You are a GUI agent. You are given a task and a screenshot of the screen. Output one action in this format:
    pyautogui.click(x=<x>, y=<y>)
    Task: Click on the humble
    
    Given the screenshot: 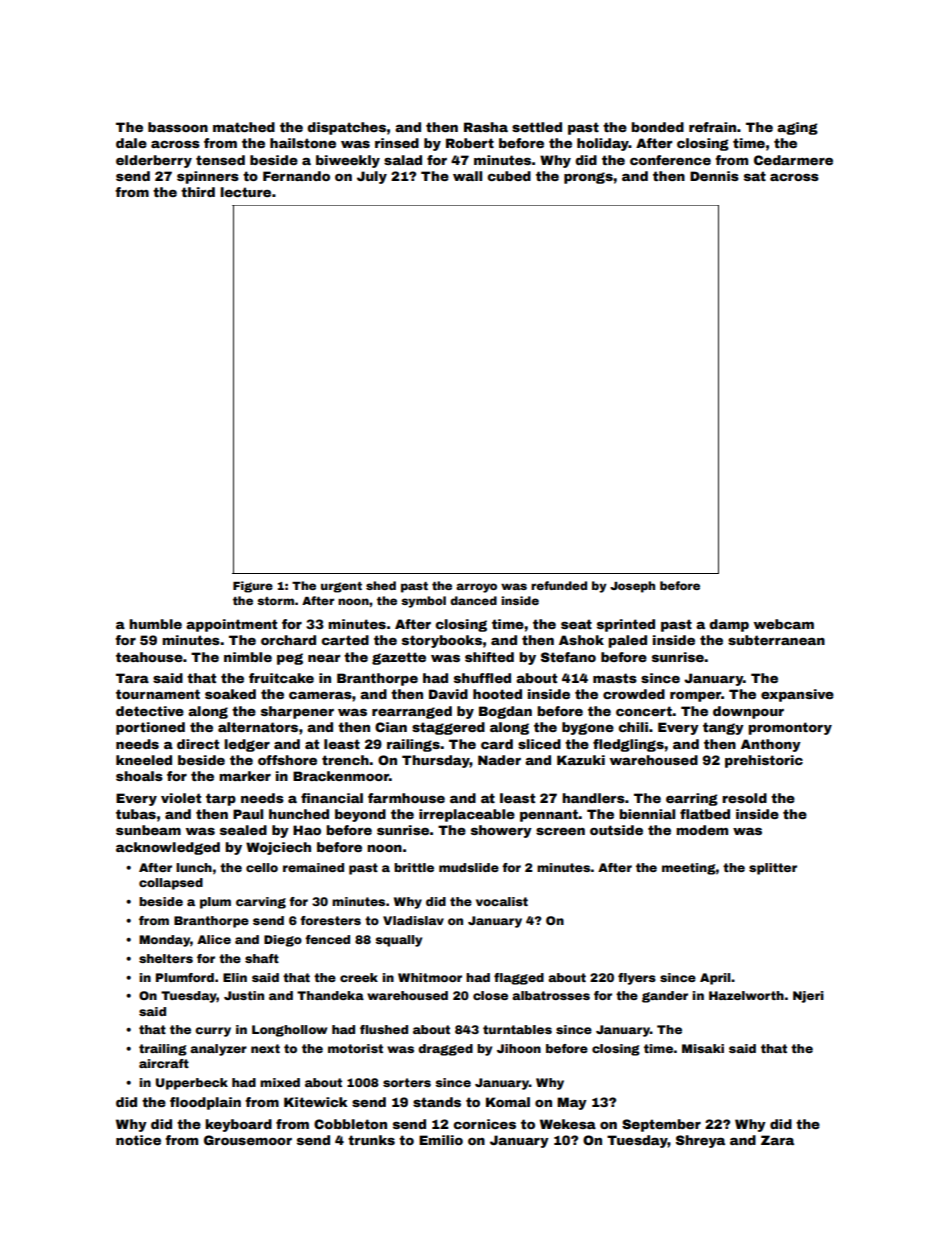 What is the action you would take?
    pyautogui.click(x=155, y=624)
